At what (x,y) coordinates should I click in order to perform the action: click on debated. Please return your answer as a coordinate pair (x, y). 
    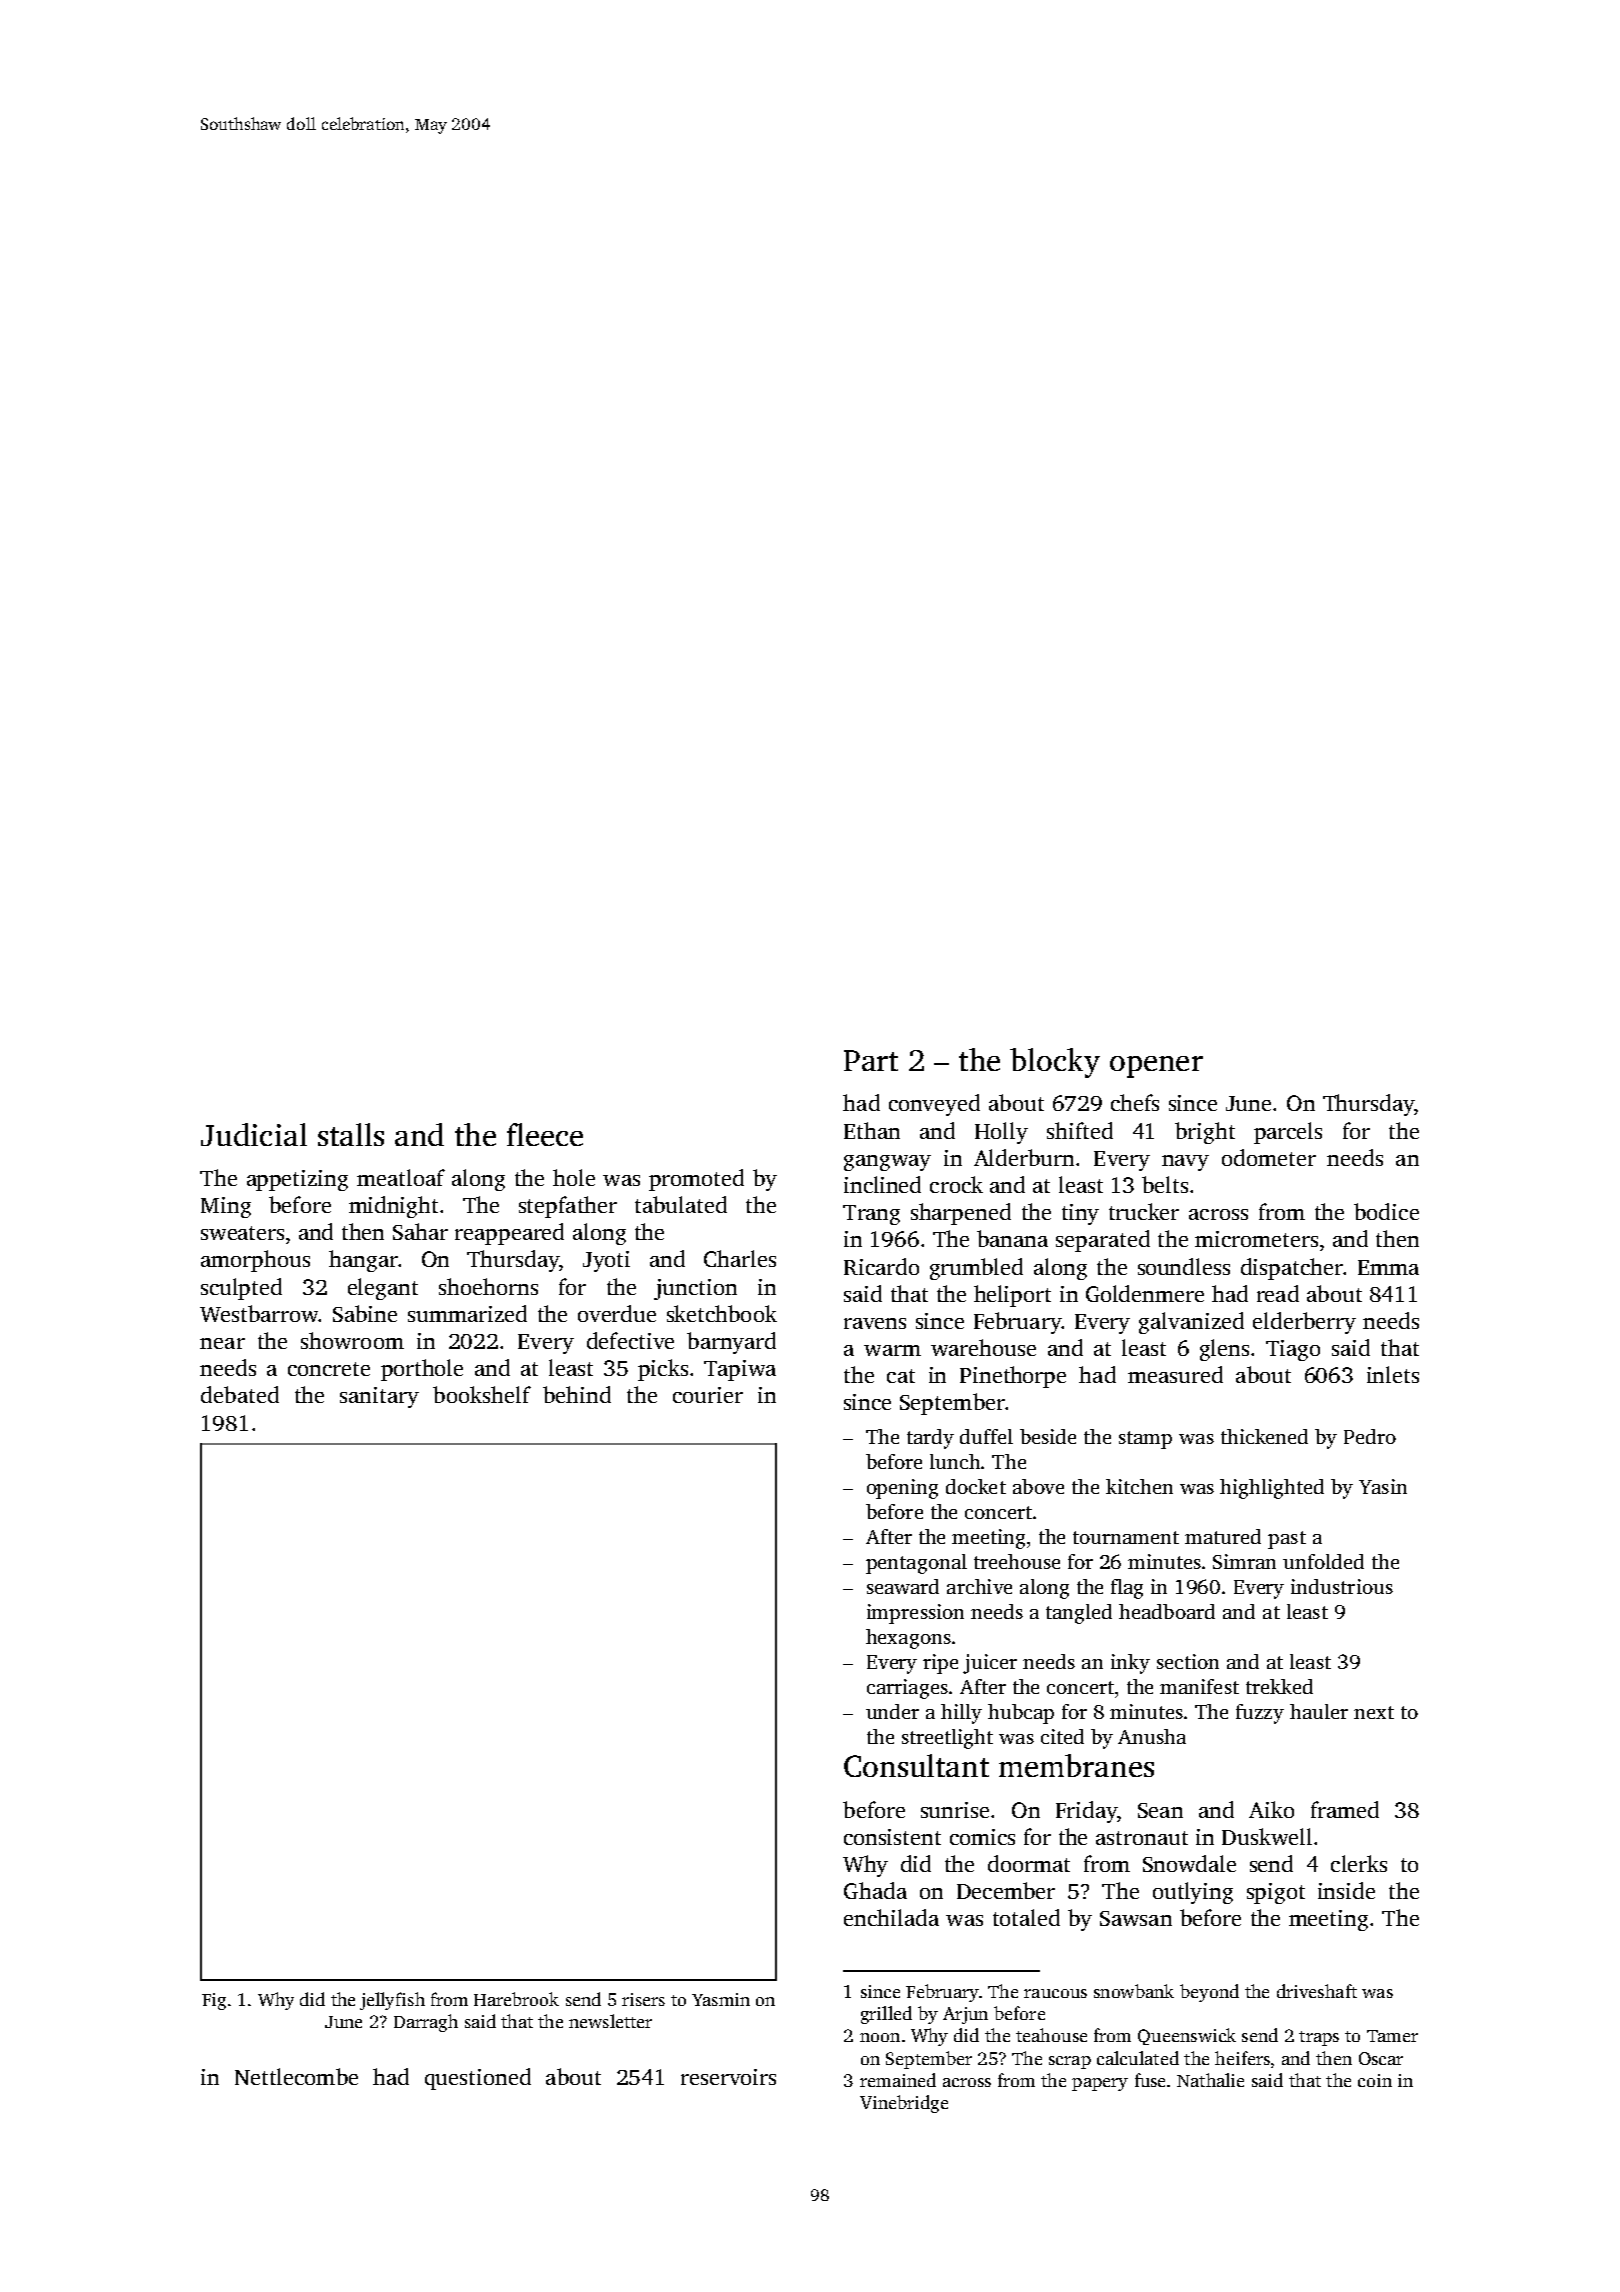
    Looking at the image, I should click on (240, 1394).
